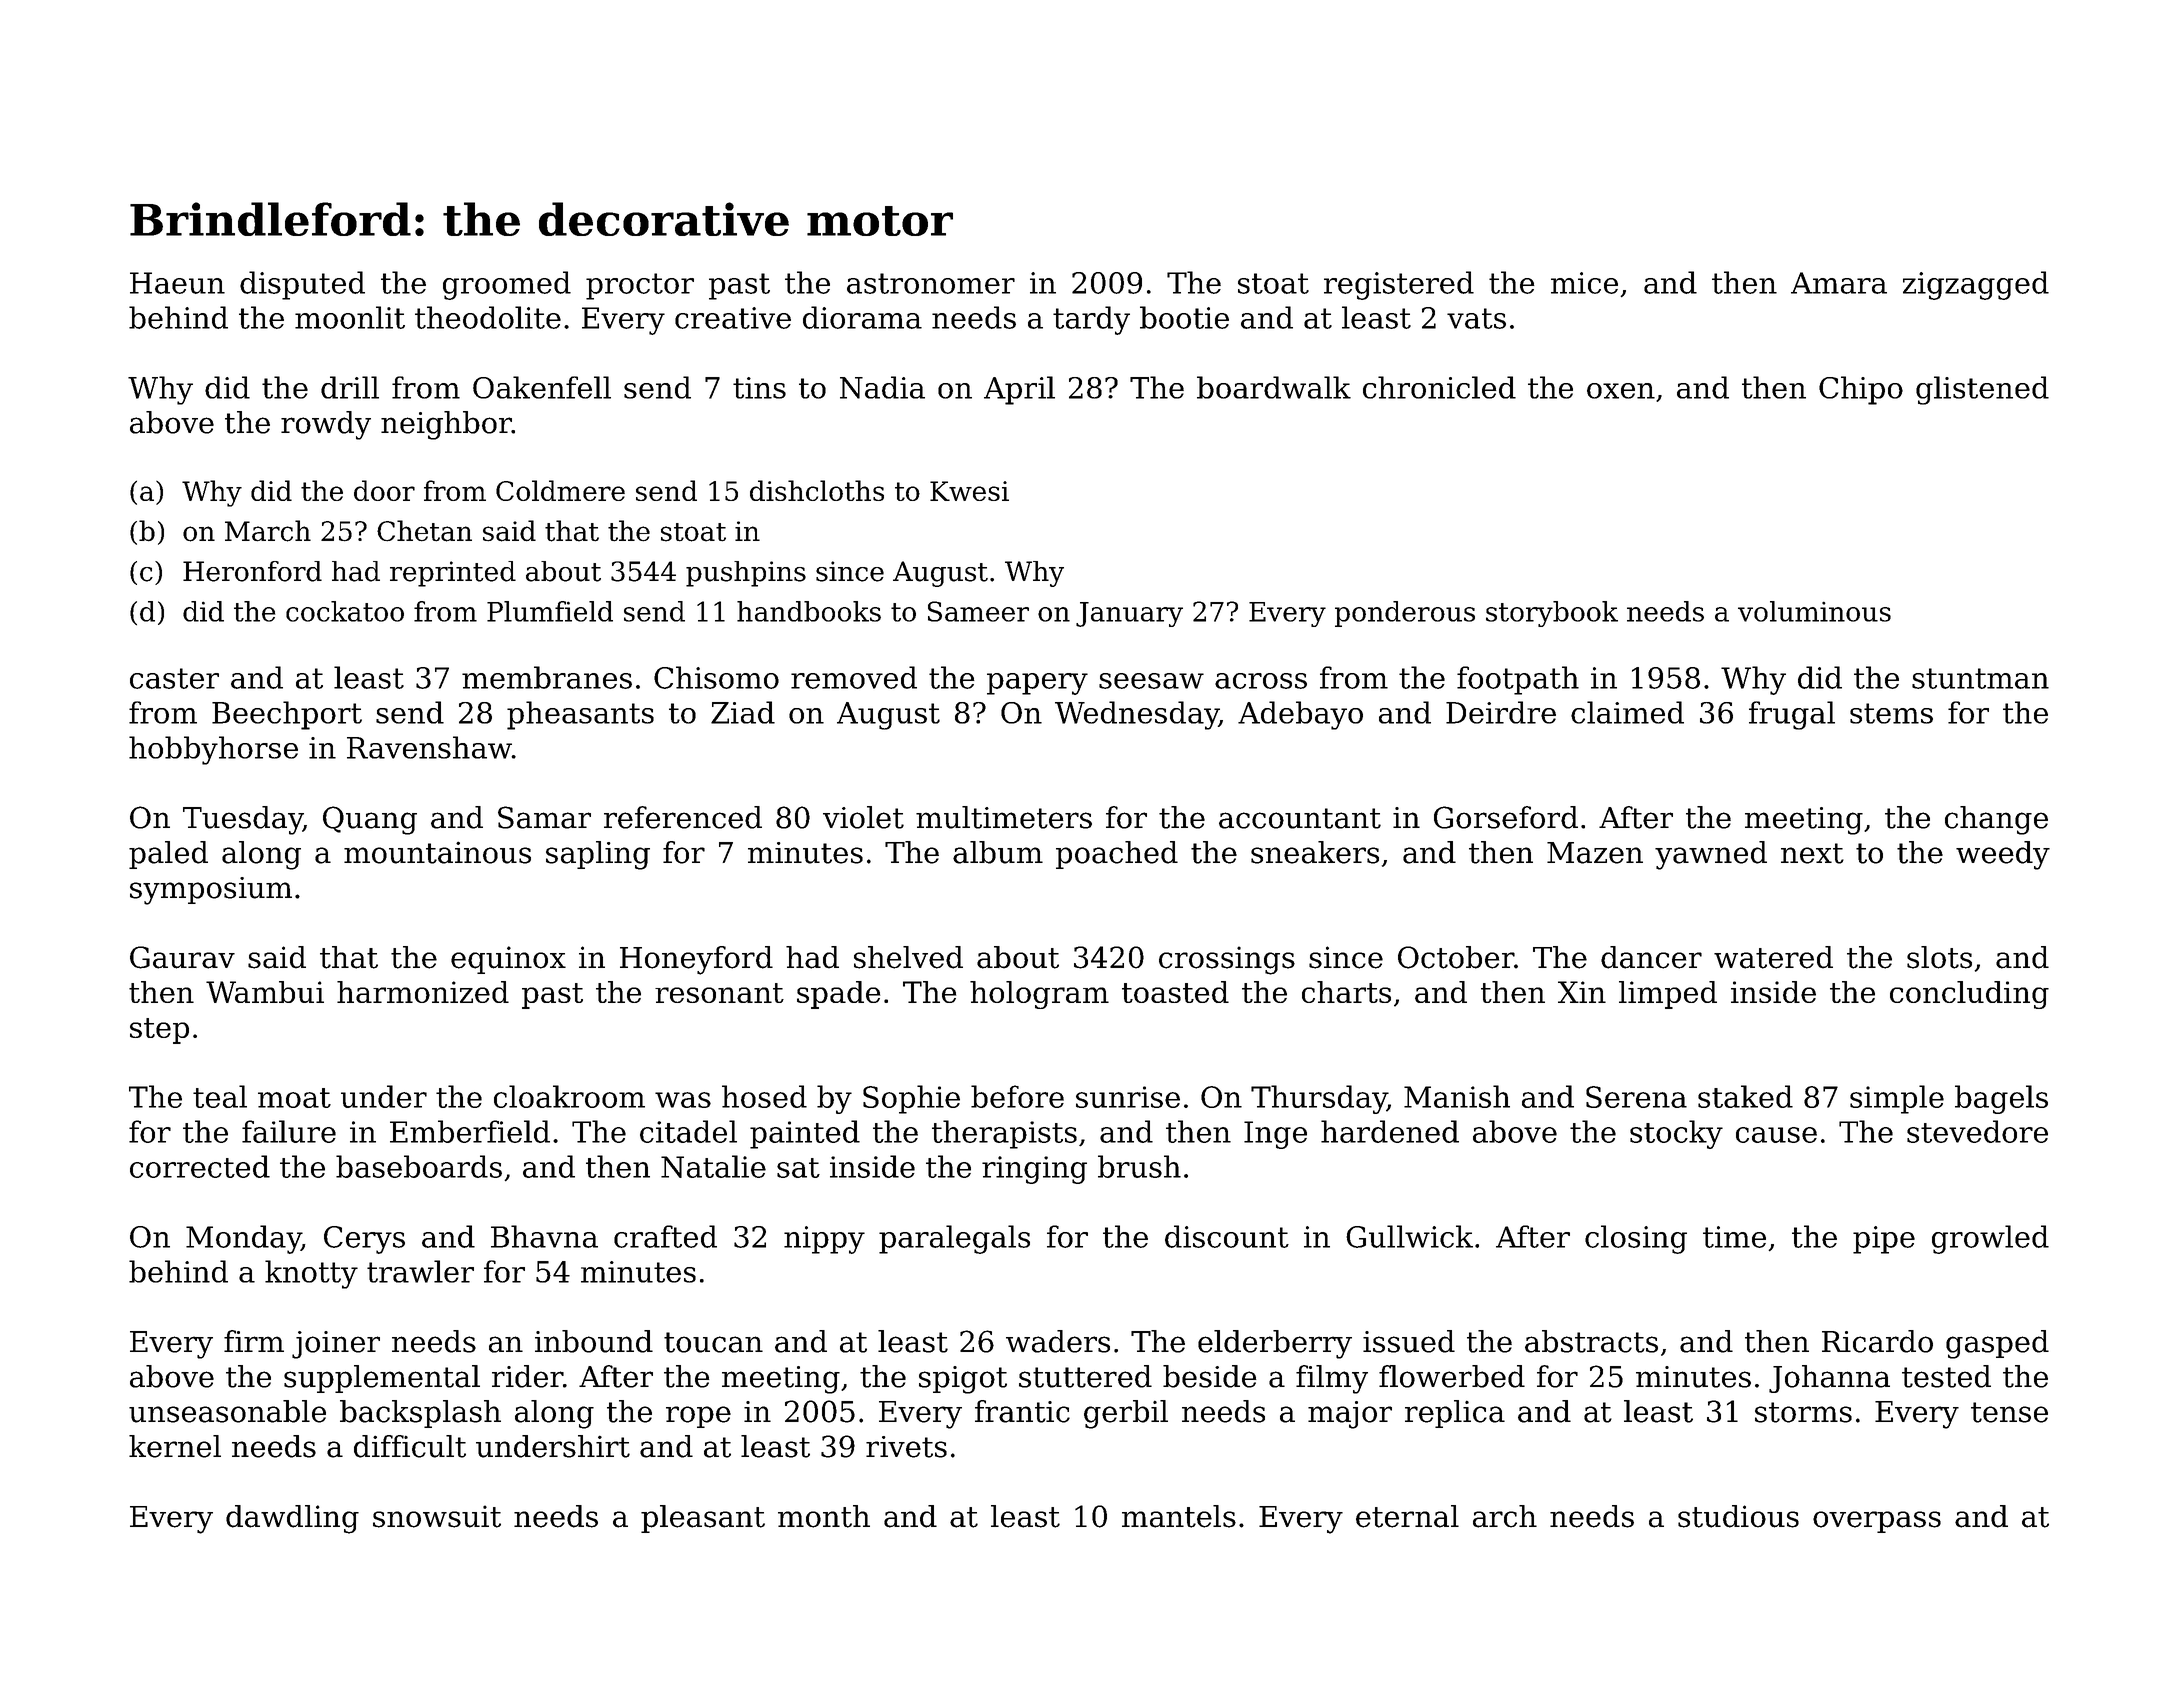  What do you see at coordinates (1019, 390) in the screenshot?
I see `April` at bounding box center [1019, 390].
